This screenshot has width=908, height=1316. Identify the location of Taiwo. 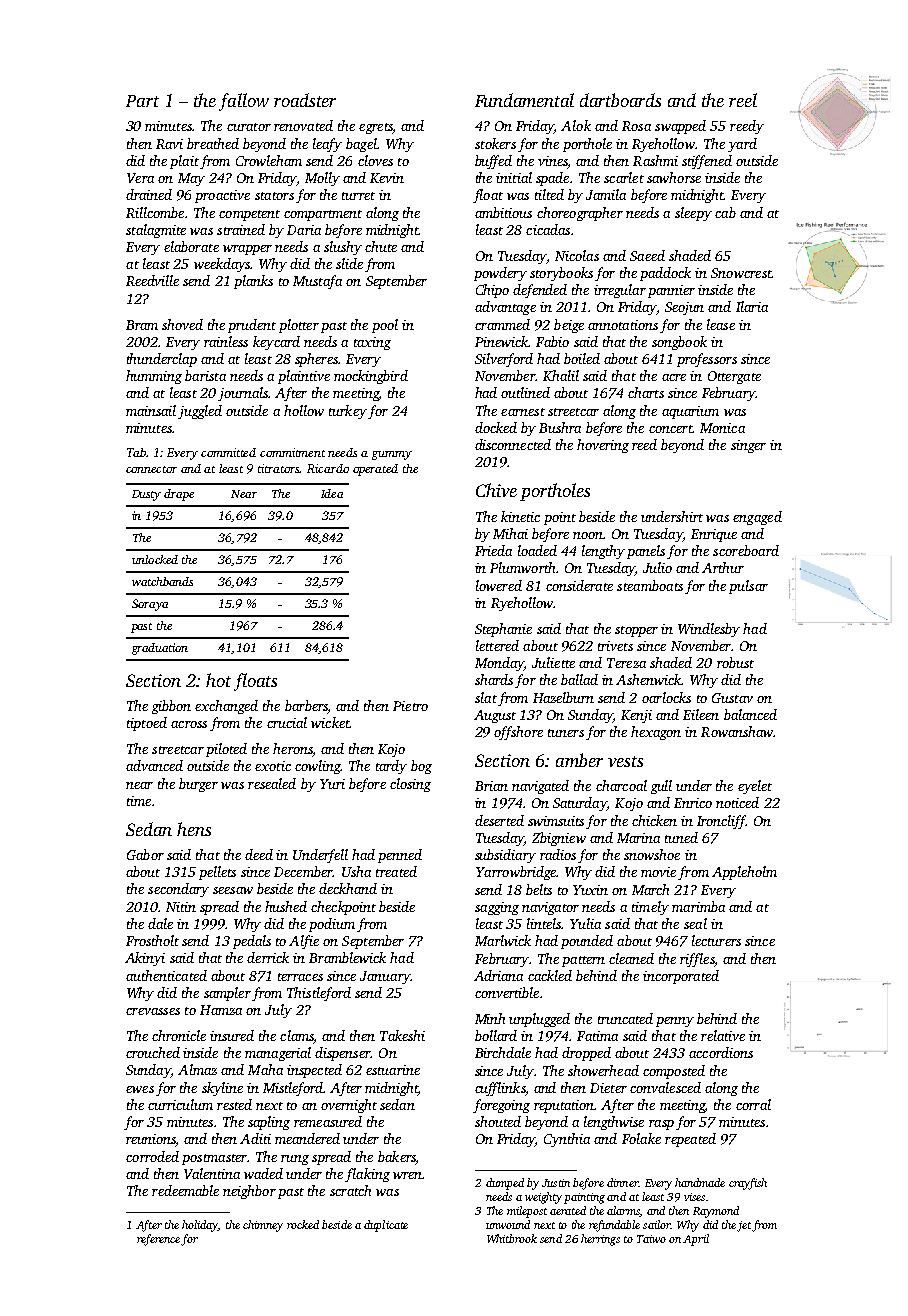
(651, 1239).
